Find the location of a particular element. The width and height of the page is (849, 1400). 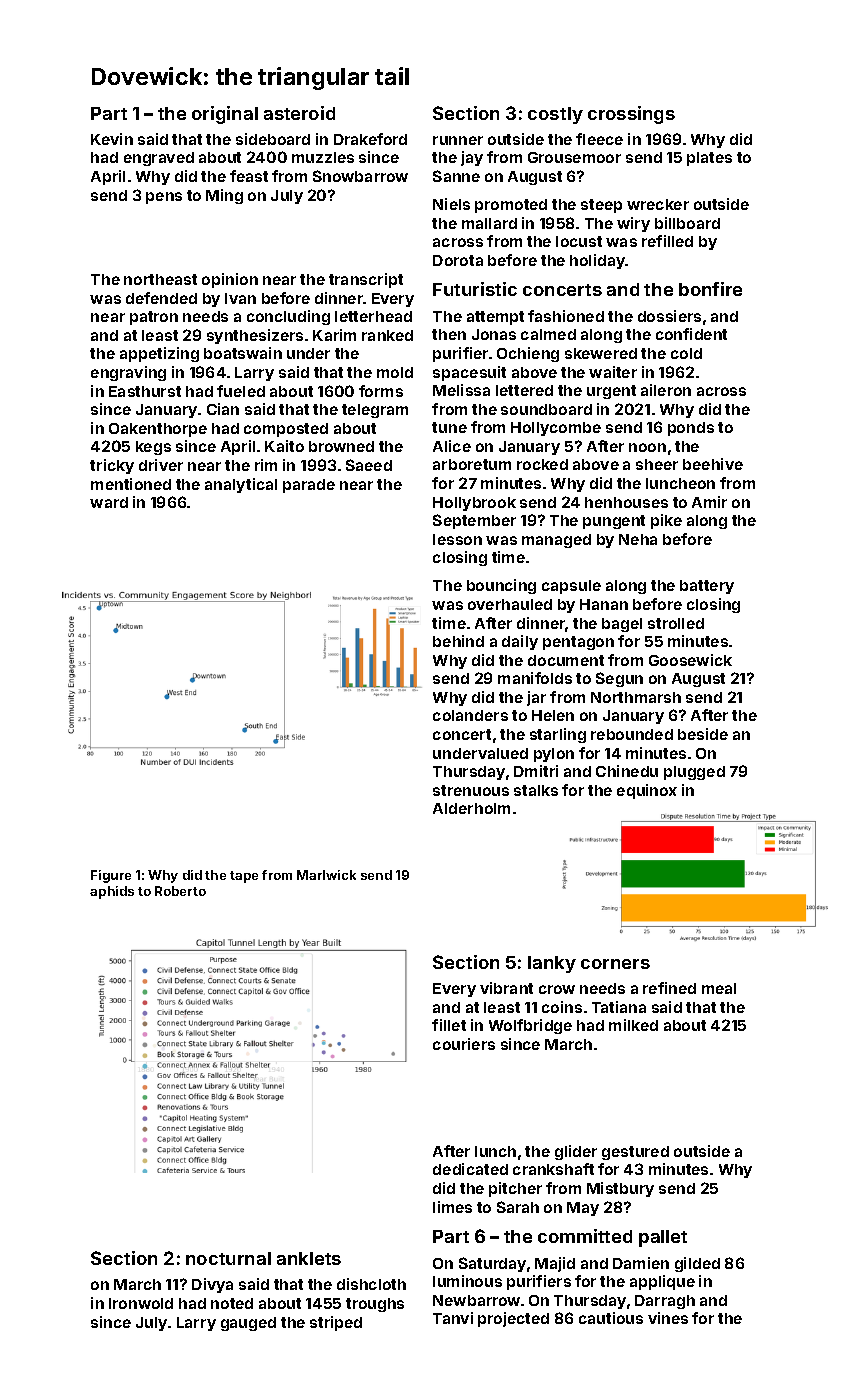

engraving is located at coordinates (128, 373).
